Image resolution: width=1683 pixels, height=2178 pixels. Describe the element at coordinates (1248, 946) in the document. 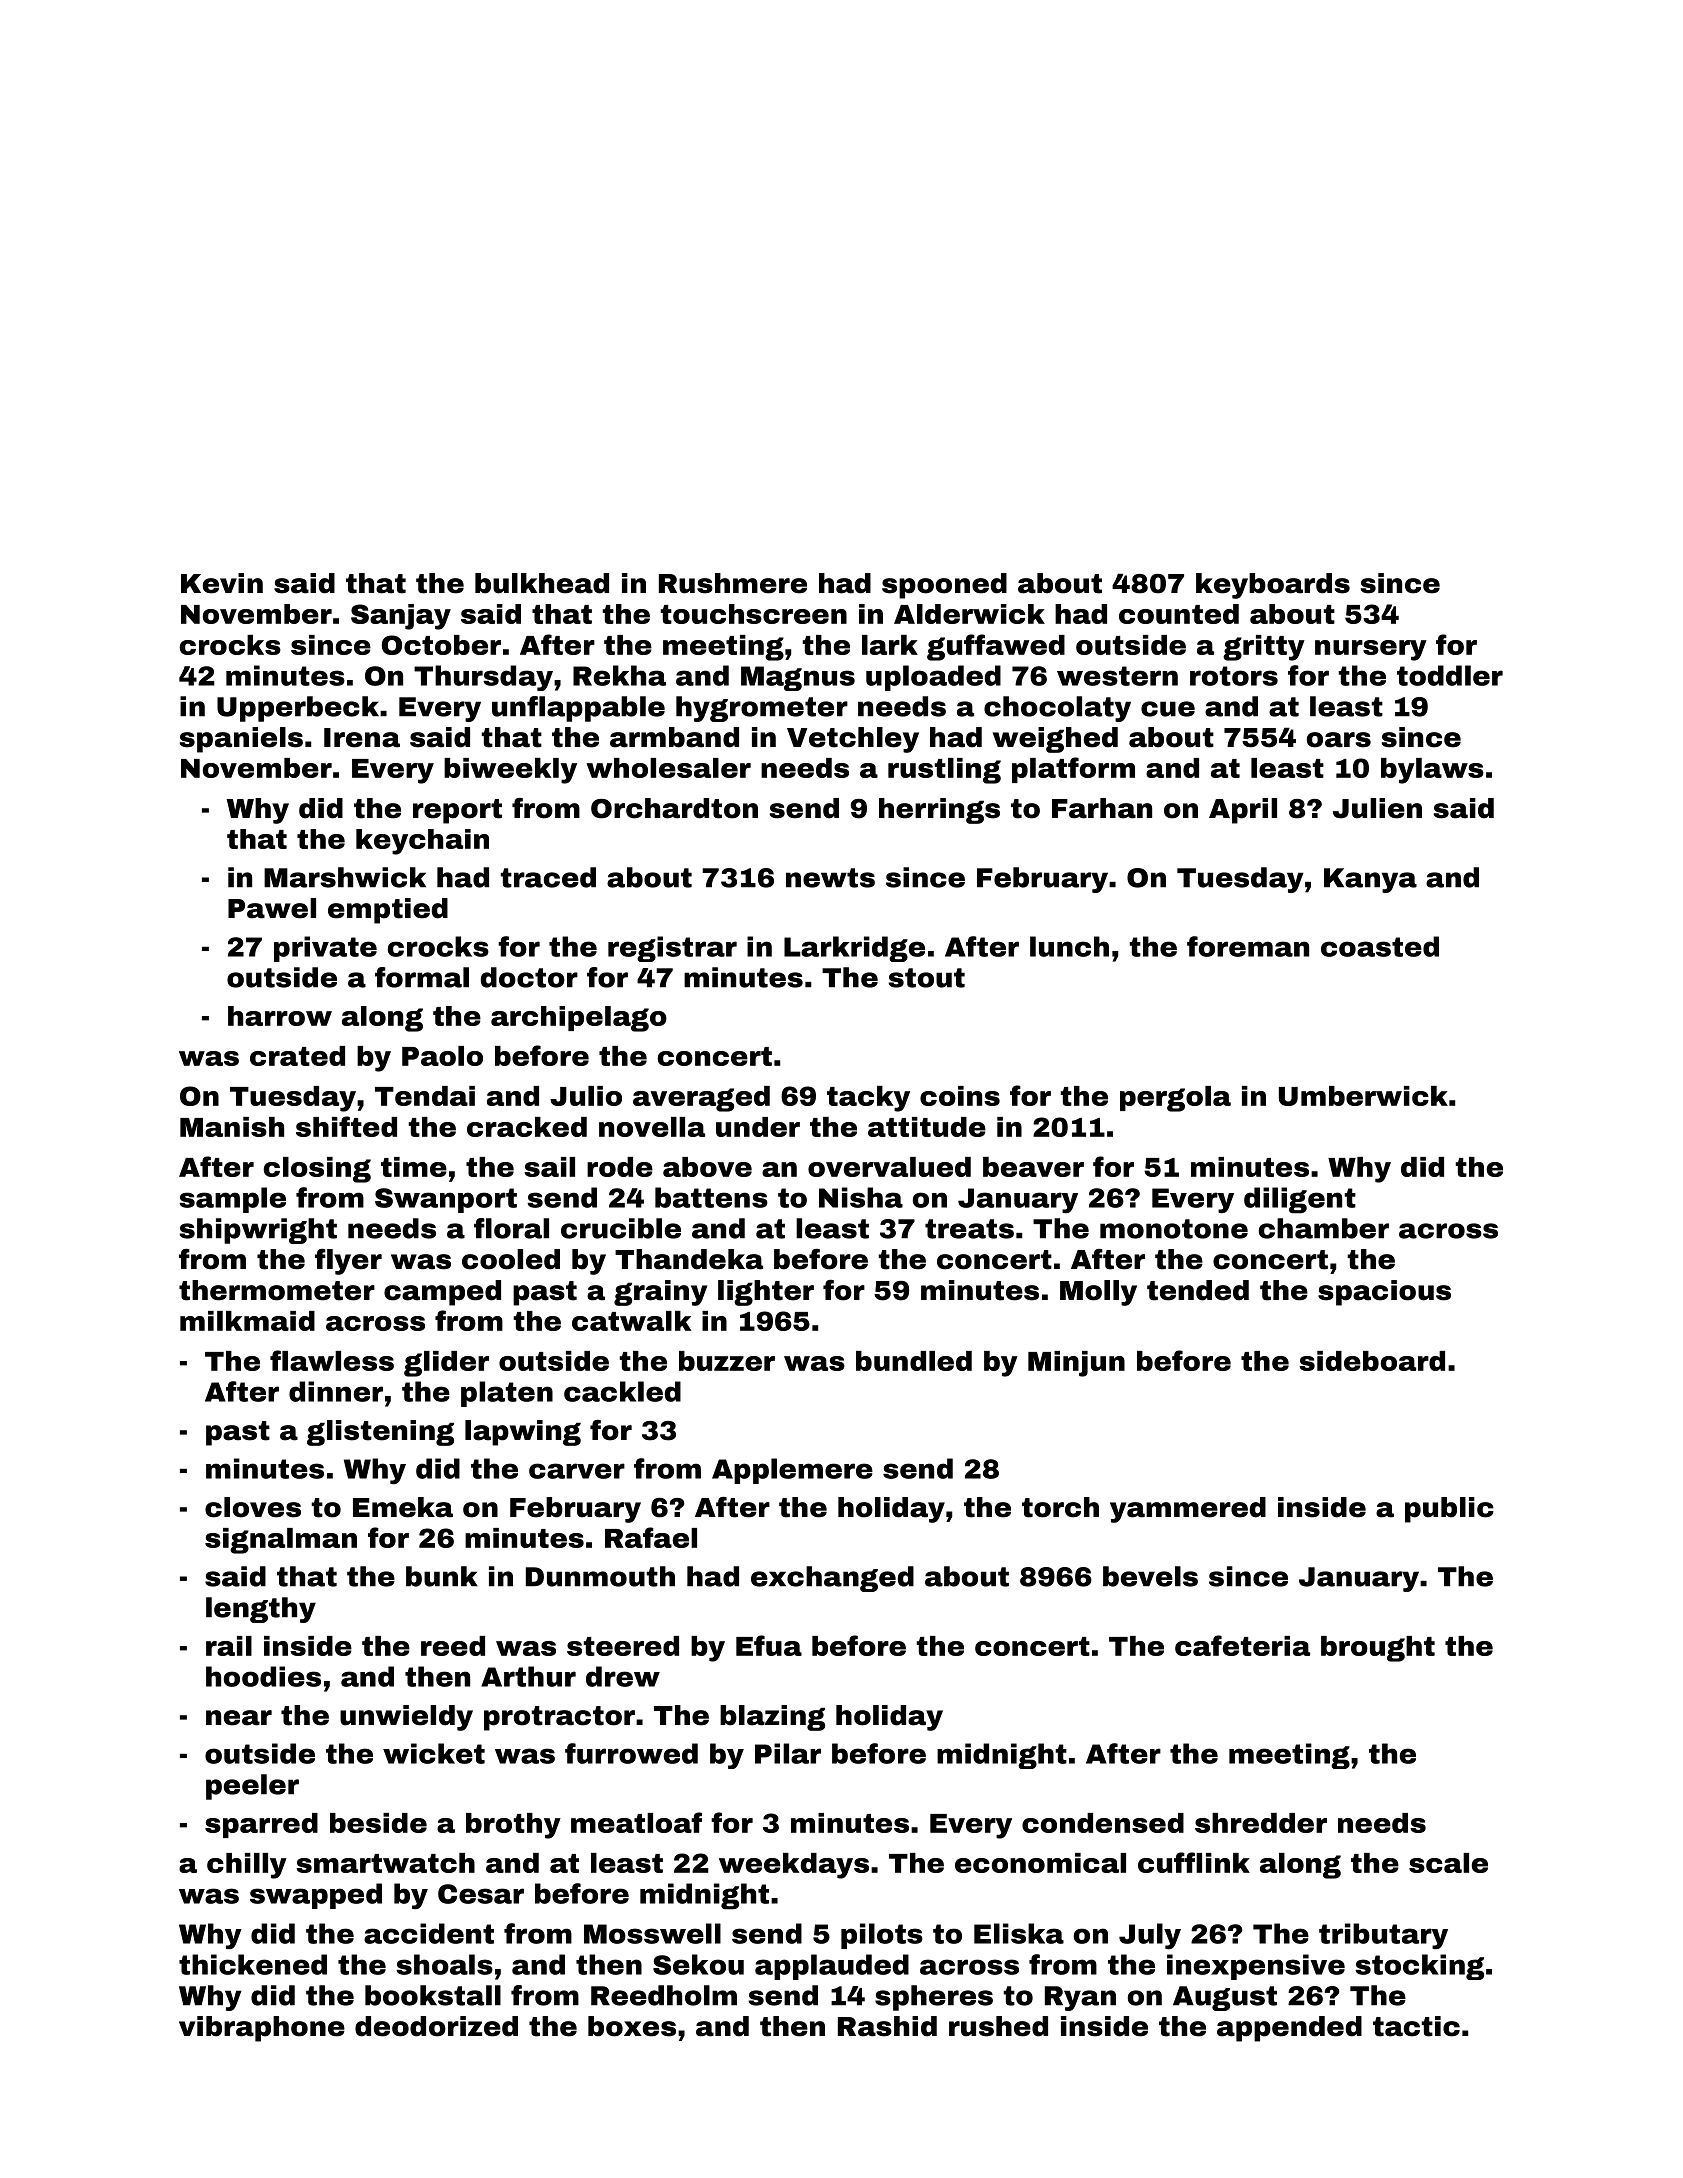

I see `foreman` at that location.
